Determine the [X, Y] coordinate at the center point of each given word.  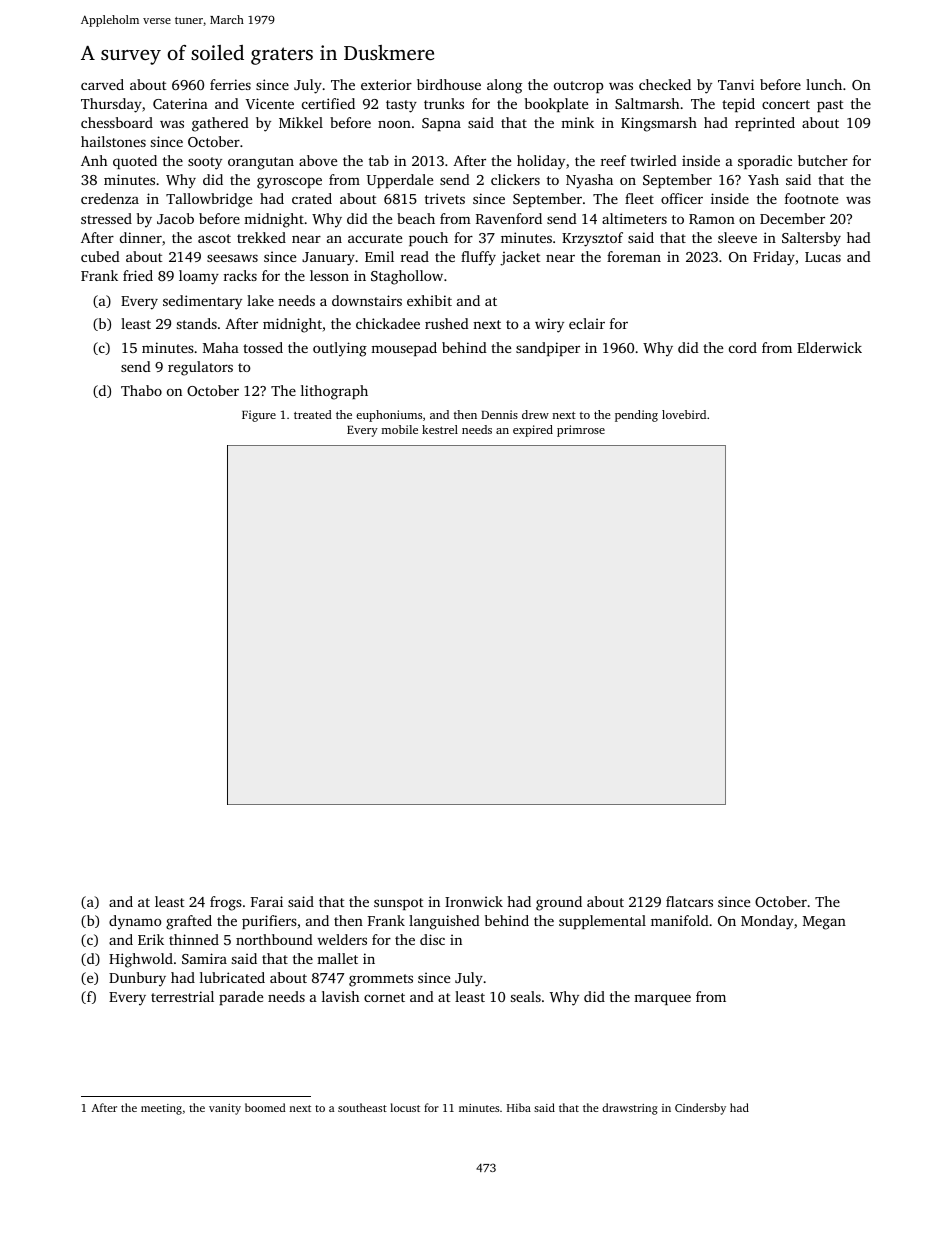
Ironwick [474, 901]
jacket [520, 258]
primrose [581, 431]
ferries [230, 84]
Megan [824, 923]
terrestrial [182, 996]
